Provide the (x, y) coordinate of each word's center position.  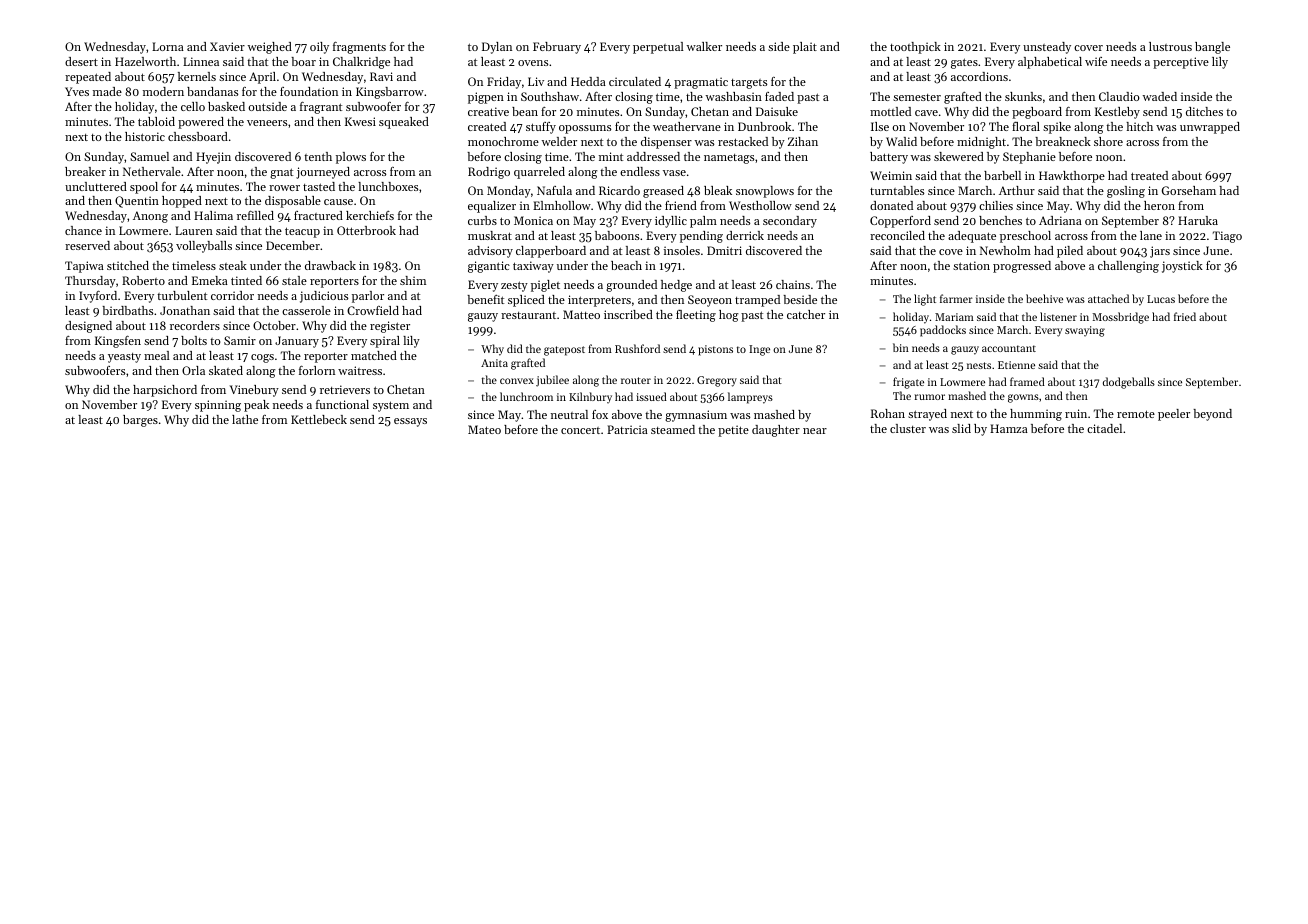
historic (145, 136)
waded (1160, 96)
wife (1096, 61)
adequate (972, 237)
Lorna (168, 46)
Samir (240, 340)
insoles (682, 250)
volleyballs (204, 247)
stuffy (541, 128)
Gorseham (1189, 190)
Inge (759, 350)
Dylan (497, 48)
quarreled (539, 173)
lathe (245, 419)
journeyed (323, 173)
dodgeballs (1129, 383)
